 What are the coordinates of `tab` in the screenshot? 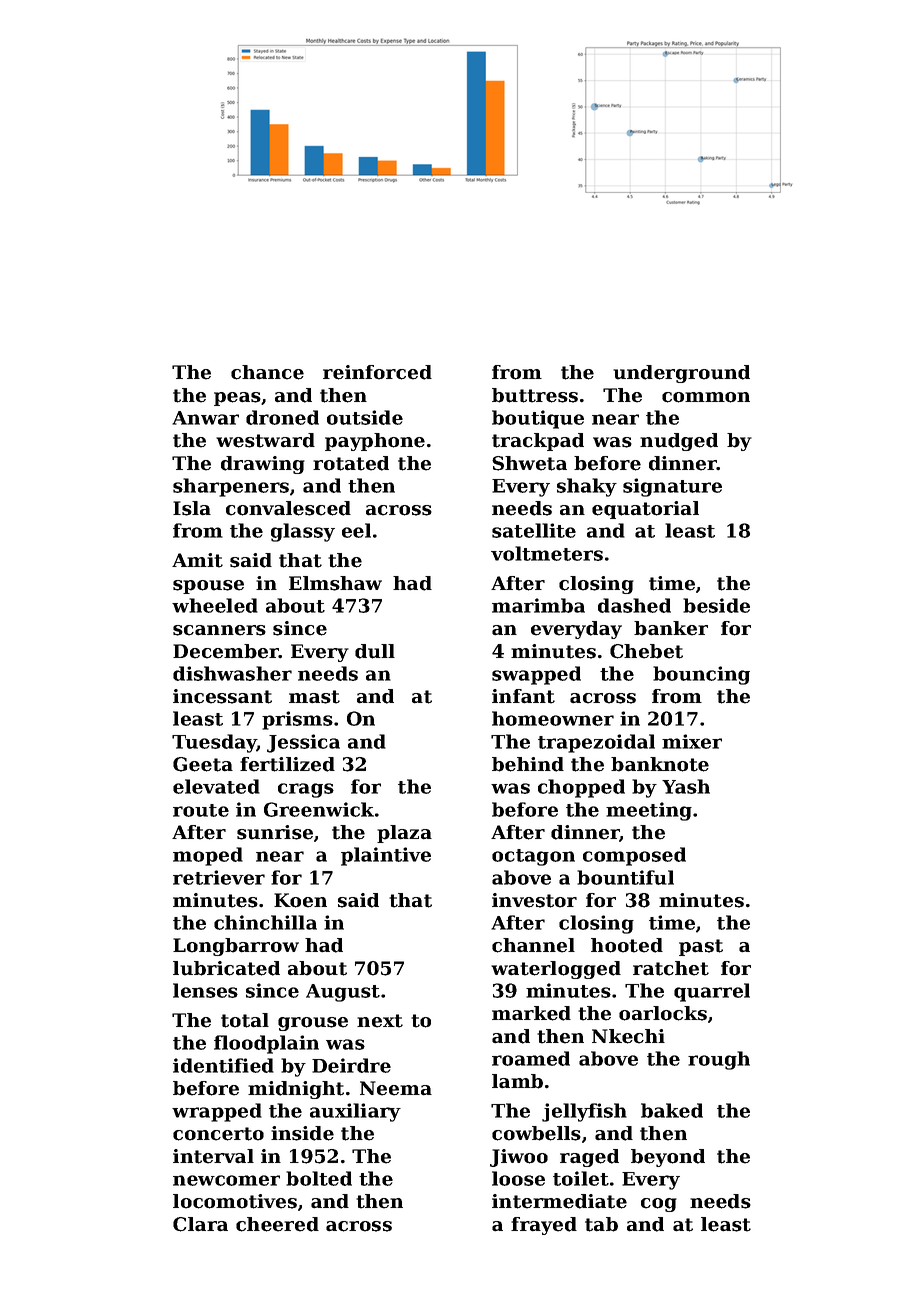 It's located at (601, 1224).
